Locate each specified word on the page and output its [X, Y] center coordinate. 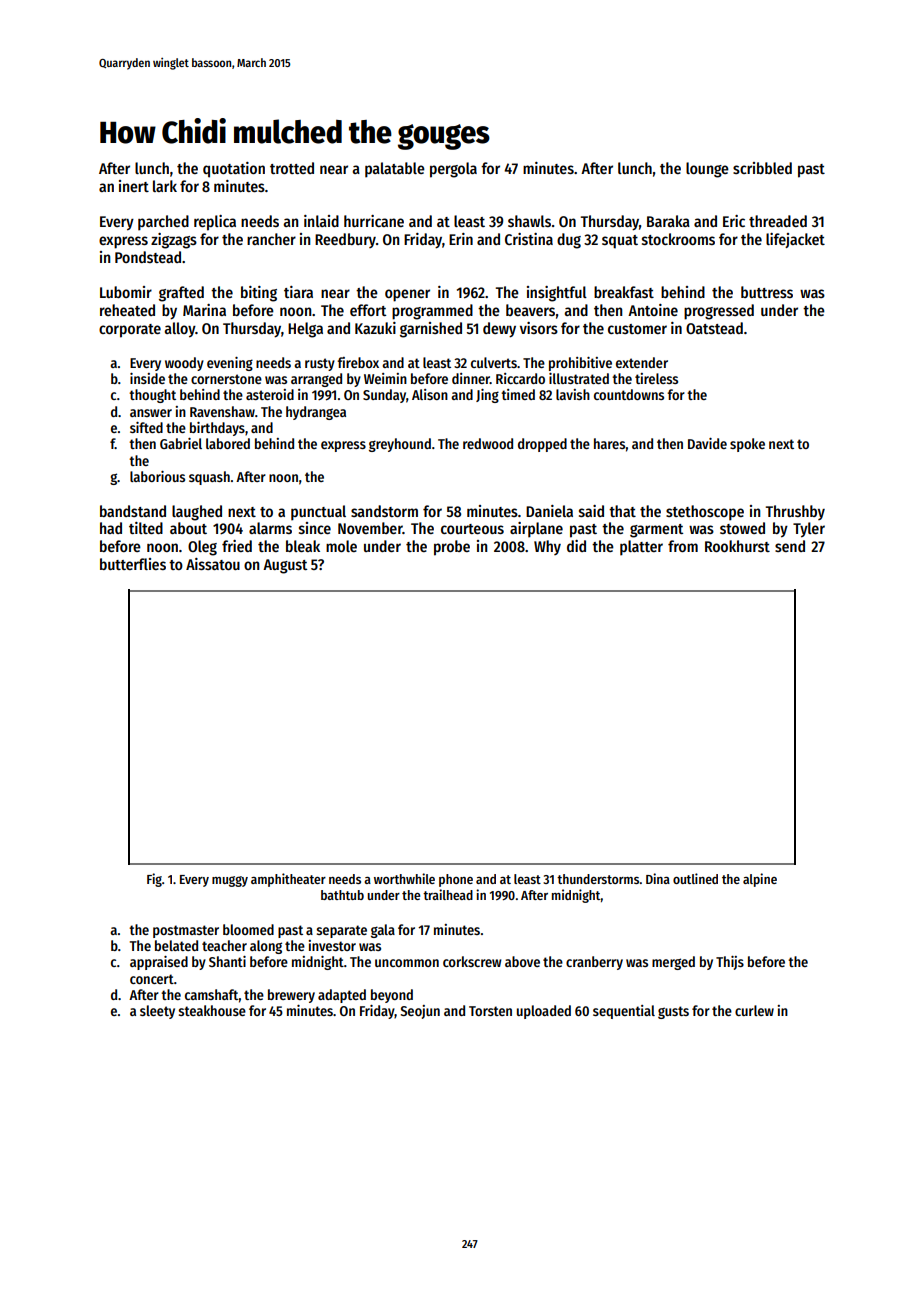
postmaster [186, 931]
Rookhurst [737, 546]
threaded [778, 221]
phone [456, 880]
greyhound [400, 445]
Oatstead [714, 328]
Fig [154, 880]
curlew [754, 1010]
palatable [395, 170]
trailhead [448, 894]
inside [147, 378]
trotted [292, 168]
